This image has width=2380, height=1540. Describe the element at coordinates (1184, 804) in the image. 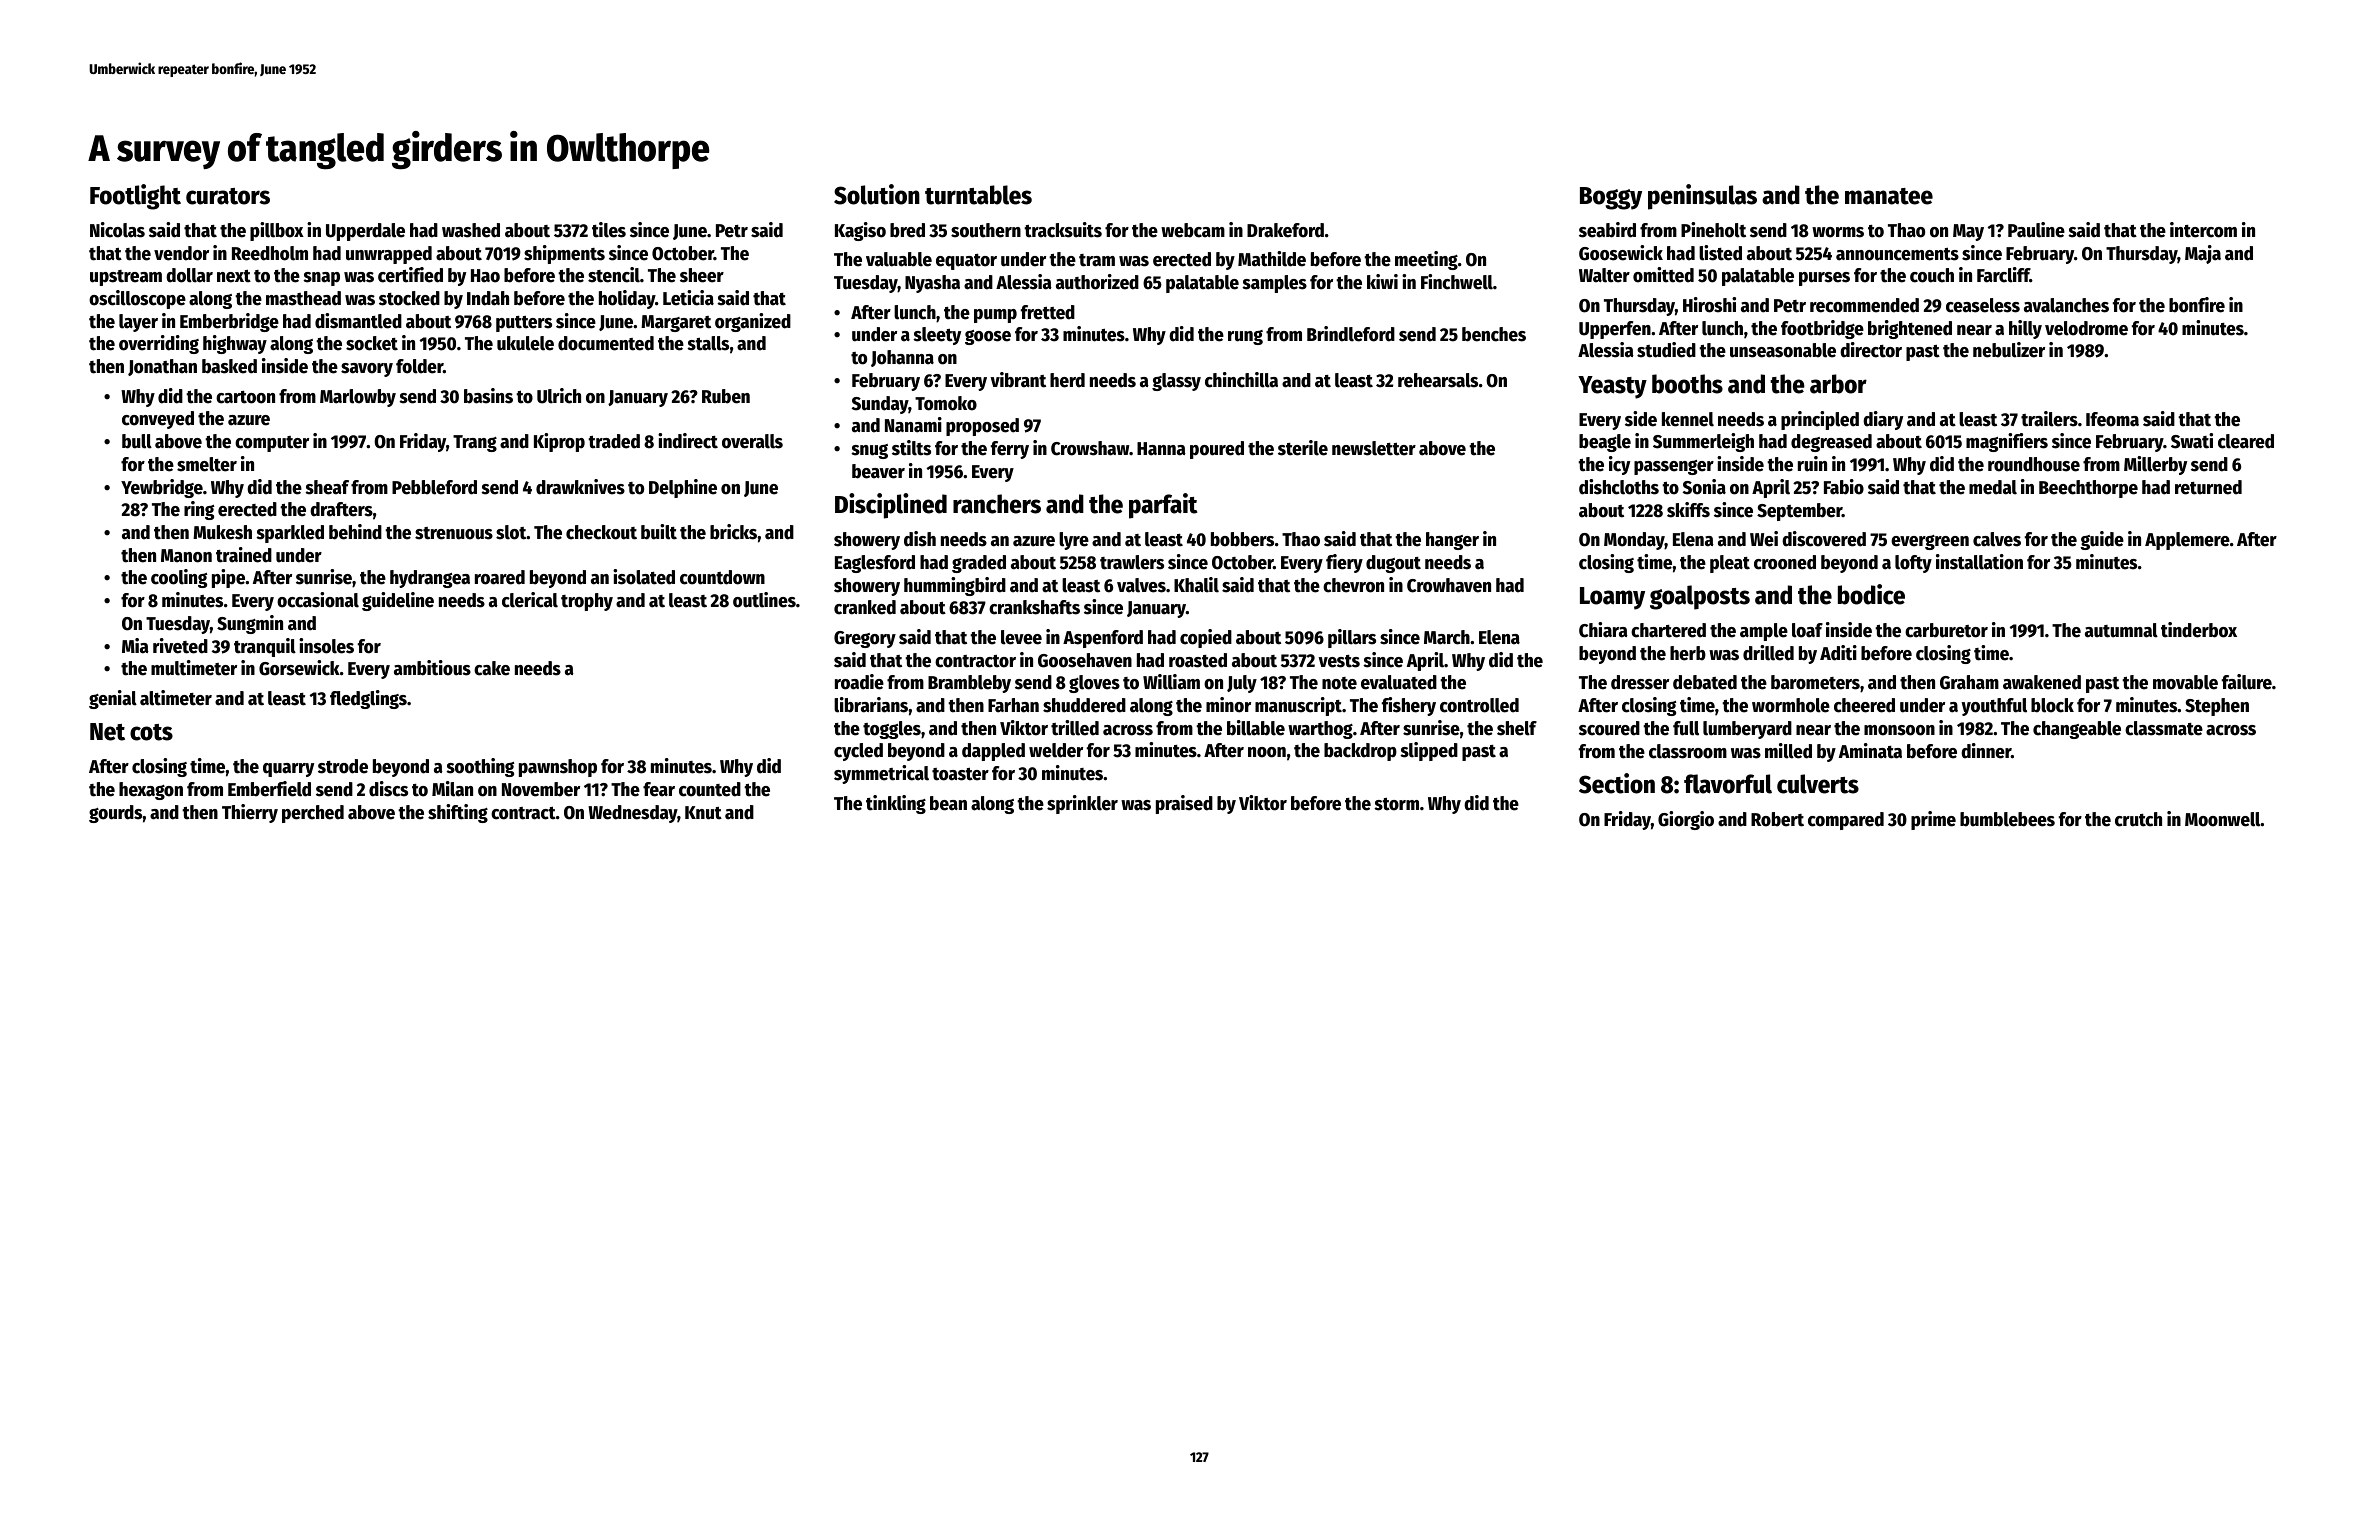

I see `praised` at that location.
